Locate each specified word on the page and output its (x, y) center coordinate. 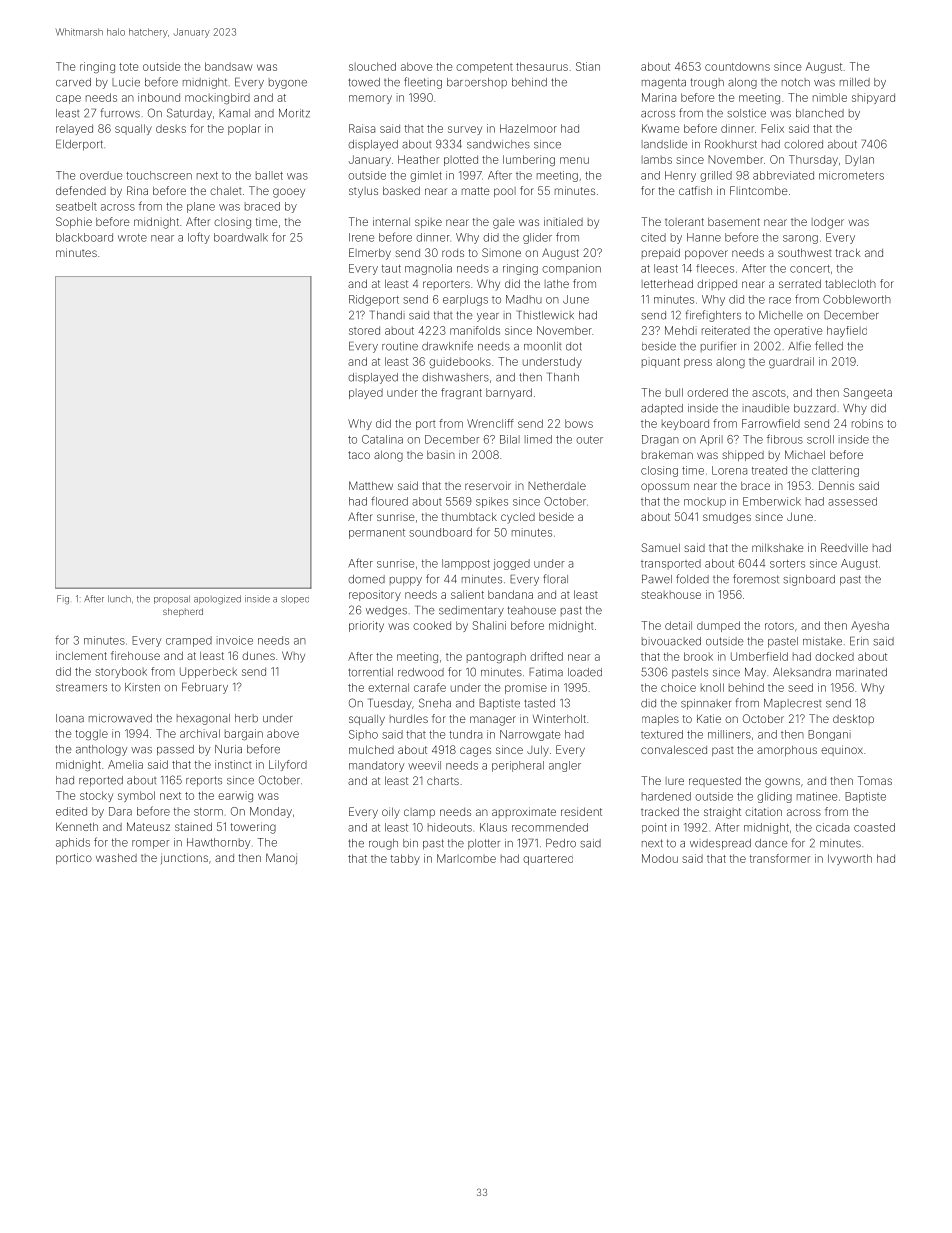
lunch (119, 599)
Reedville (844, 547)
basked (401, 190)
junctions (184, 858)
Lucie (126, 82)
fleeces (715, 268)
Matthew (371, 485)
